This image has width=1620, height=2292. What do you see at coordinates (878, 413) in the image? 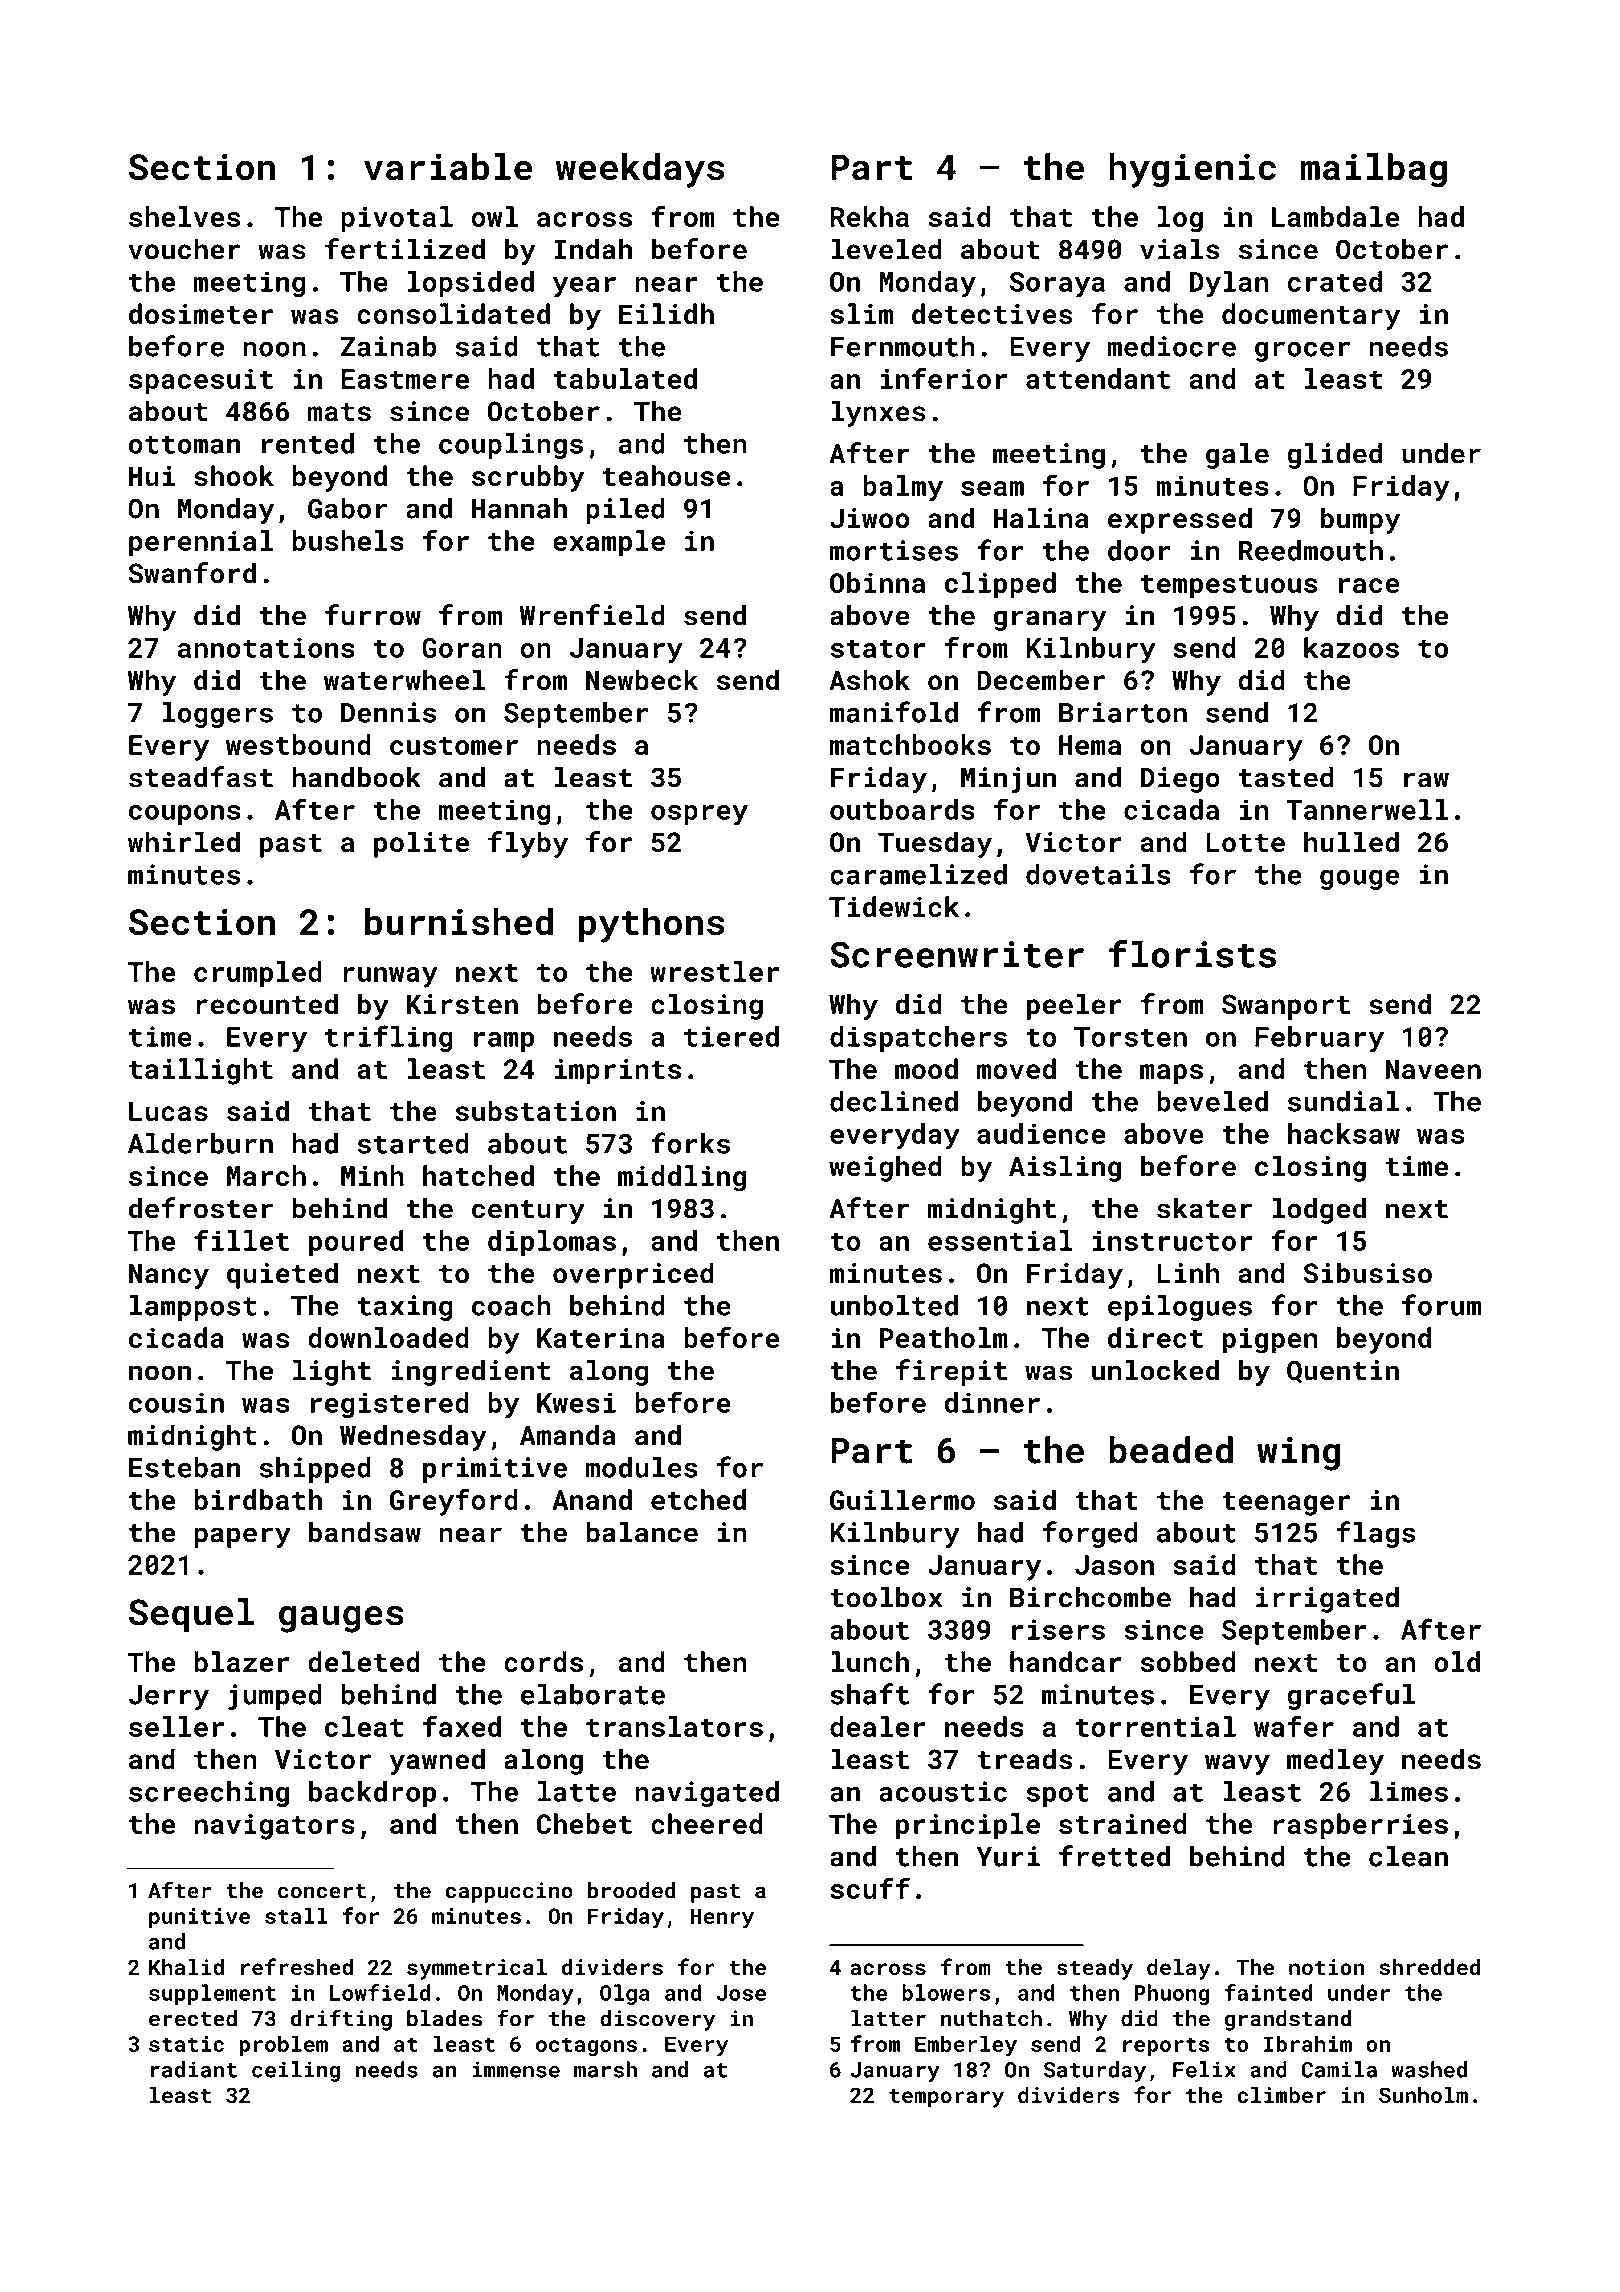
I see `lynxes` at bounding box center [878, 413].
